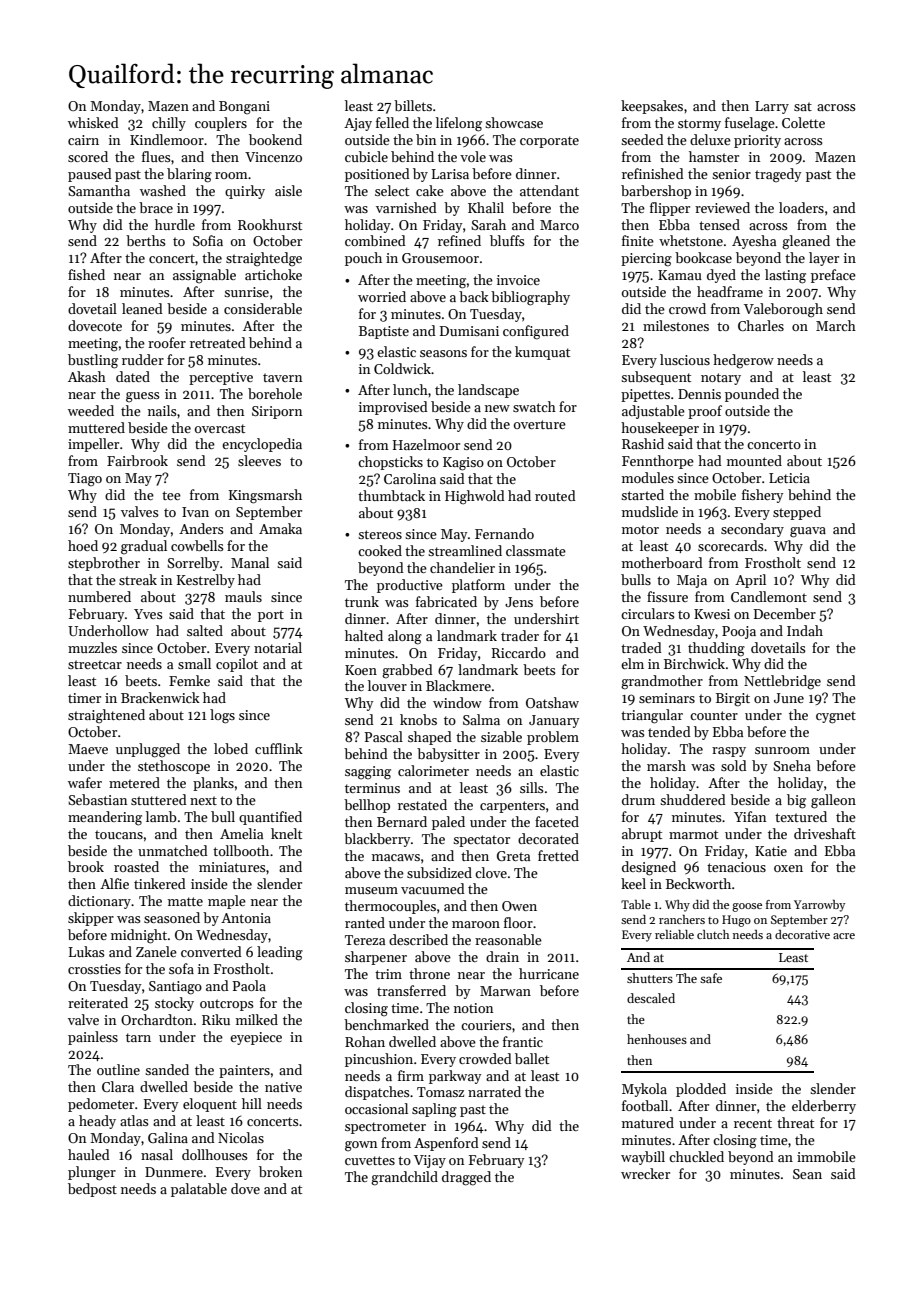 The height and width of the screenshot is (1308, 924). I want to click on cygnet, so click(836, 717).
